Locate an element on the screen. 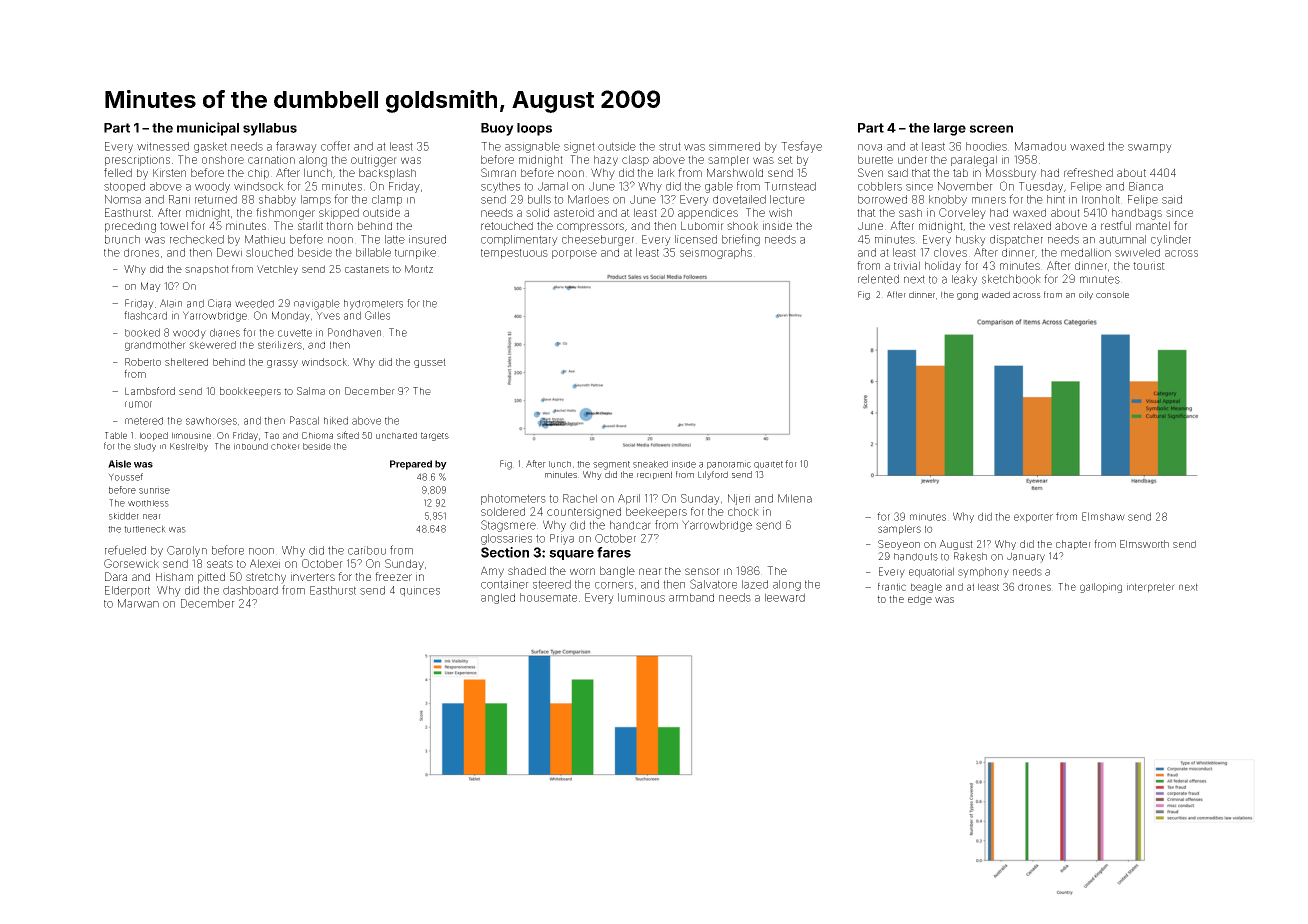 This screenshot has height=924, width=1308. sunrise is located at coordinates (154, 490).
